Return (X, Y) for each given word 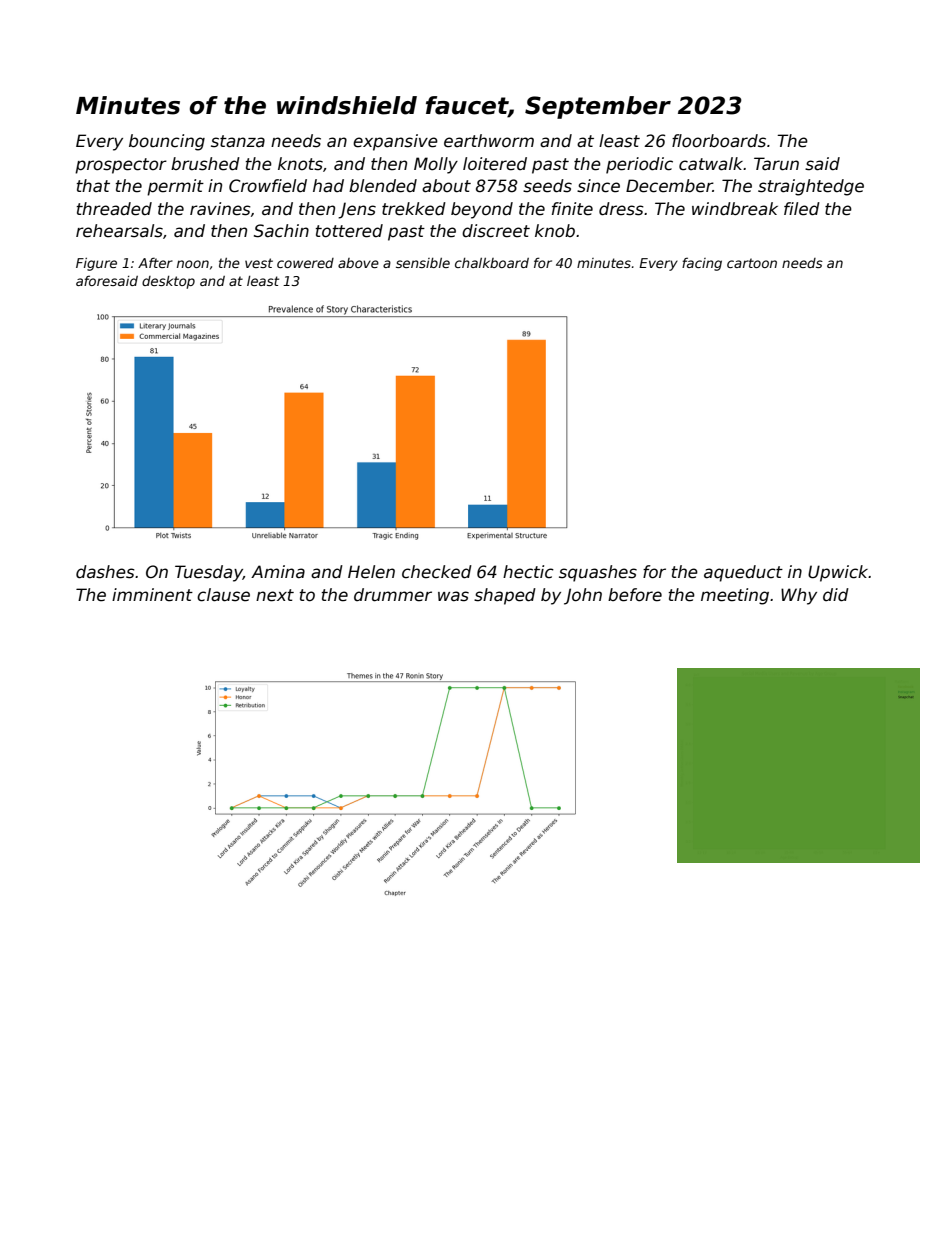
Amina (278, 572)
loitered (495, 164)
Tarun (776, 164)
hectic (528, 572)
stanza (238, 141)
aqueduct (743, 573)
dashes (105, 572)
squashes (598, 573)
